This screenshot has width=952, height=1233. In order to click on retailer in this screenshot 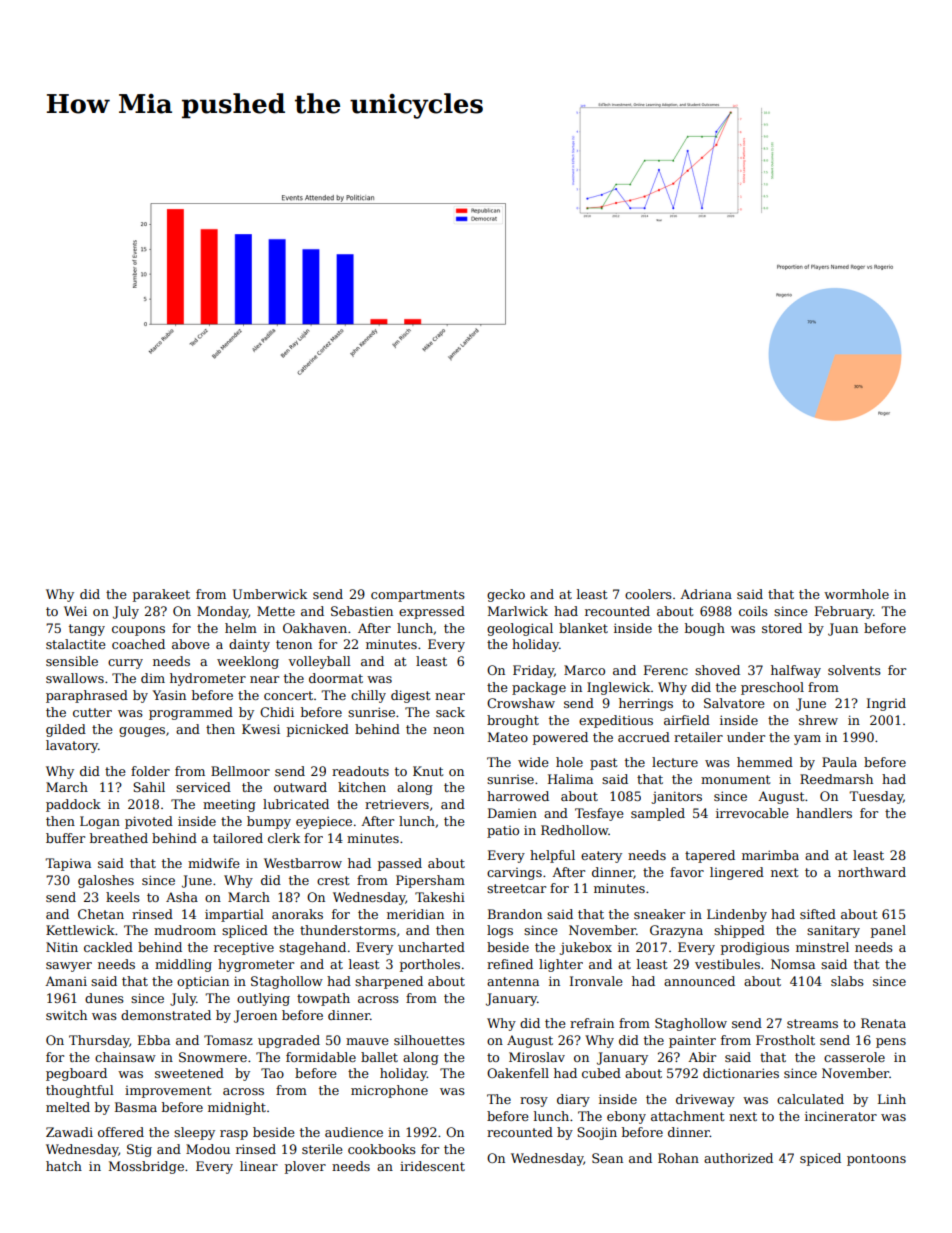, I will do `click(698, 737)`.
